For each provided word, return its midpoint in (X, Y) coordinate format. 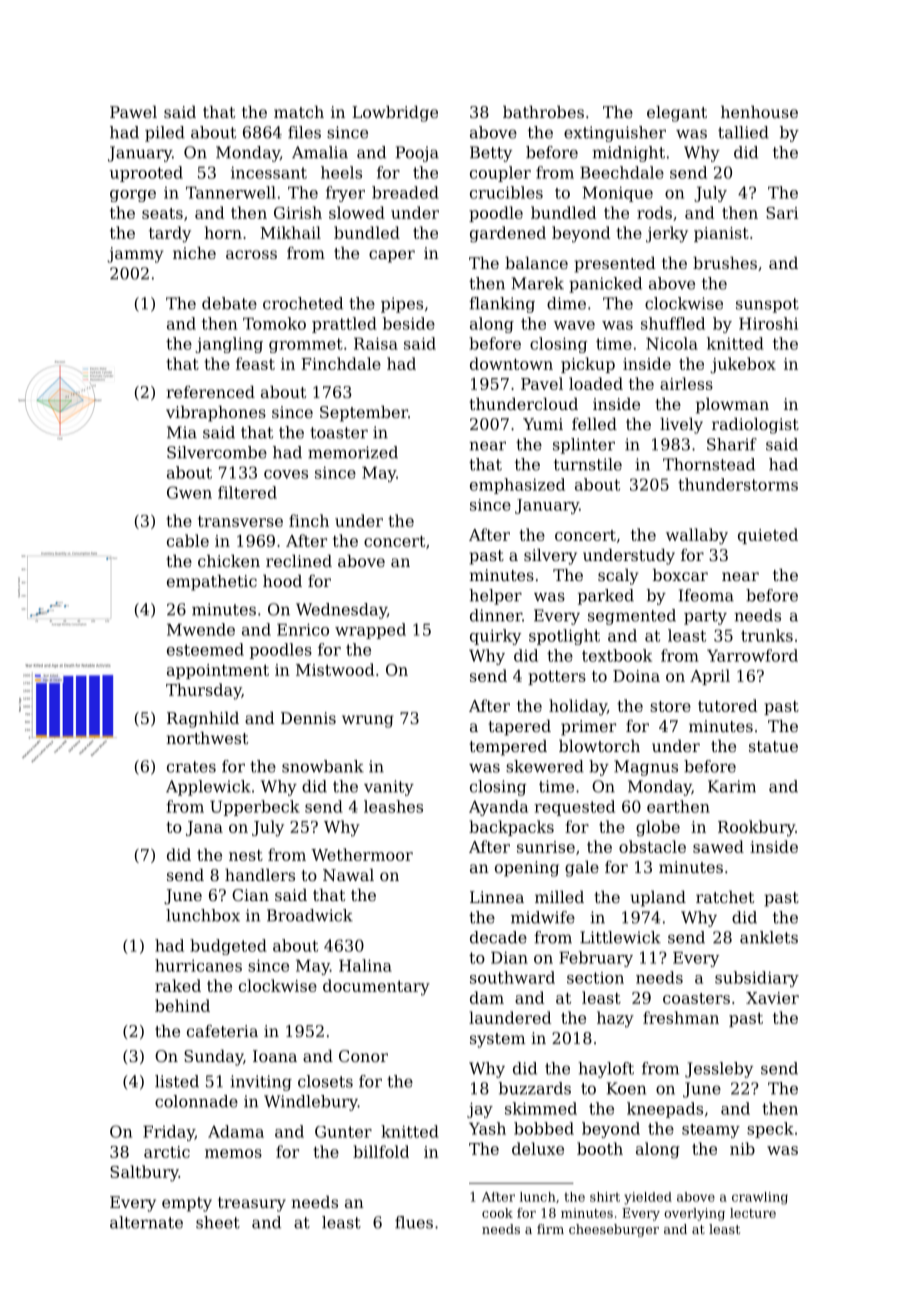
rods (654, 212)
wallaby (697, 536)
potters (557, 678)
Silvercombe (217, 452)
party (705, 617)
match (299, 112)
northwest (207, 738)
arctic (167, 1152)
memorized (353, 452)
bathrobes (543, 112)
